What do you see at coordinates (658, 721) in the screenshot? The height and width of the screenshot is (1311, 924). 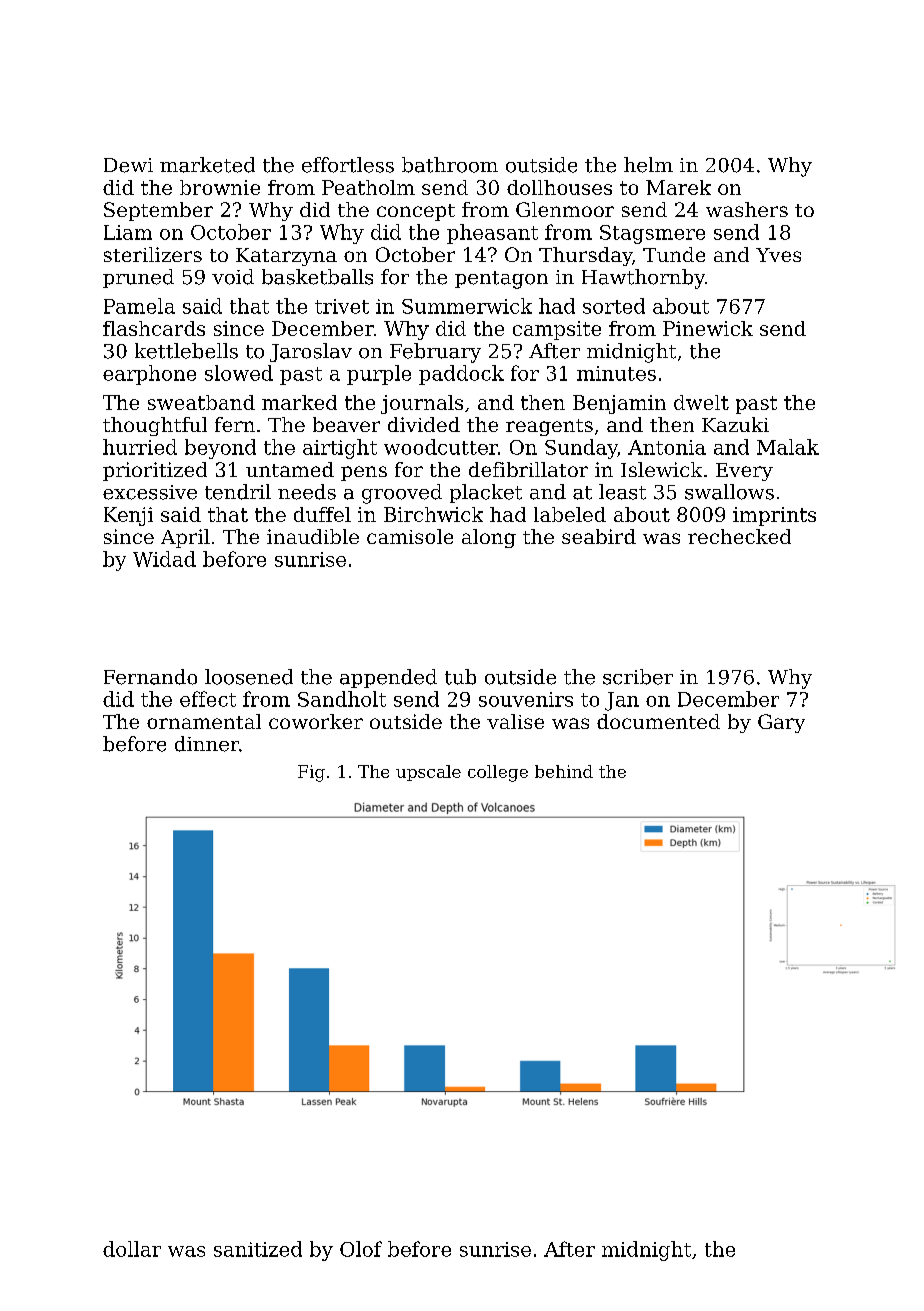 I see `documented` at bounding box center [658, 721].
